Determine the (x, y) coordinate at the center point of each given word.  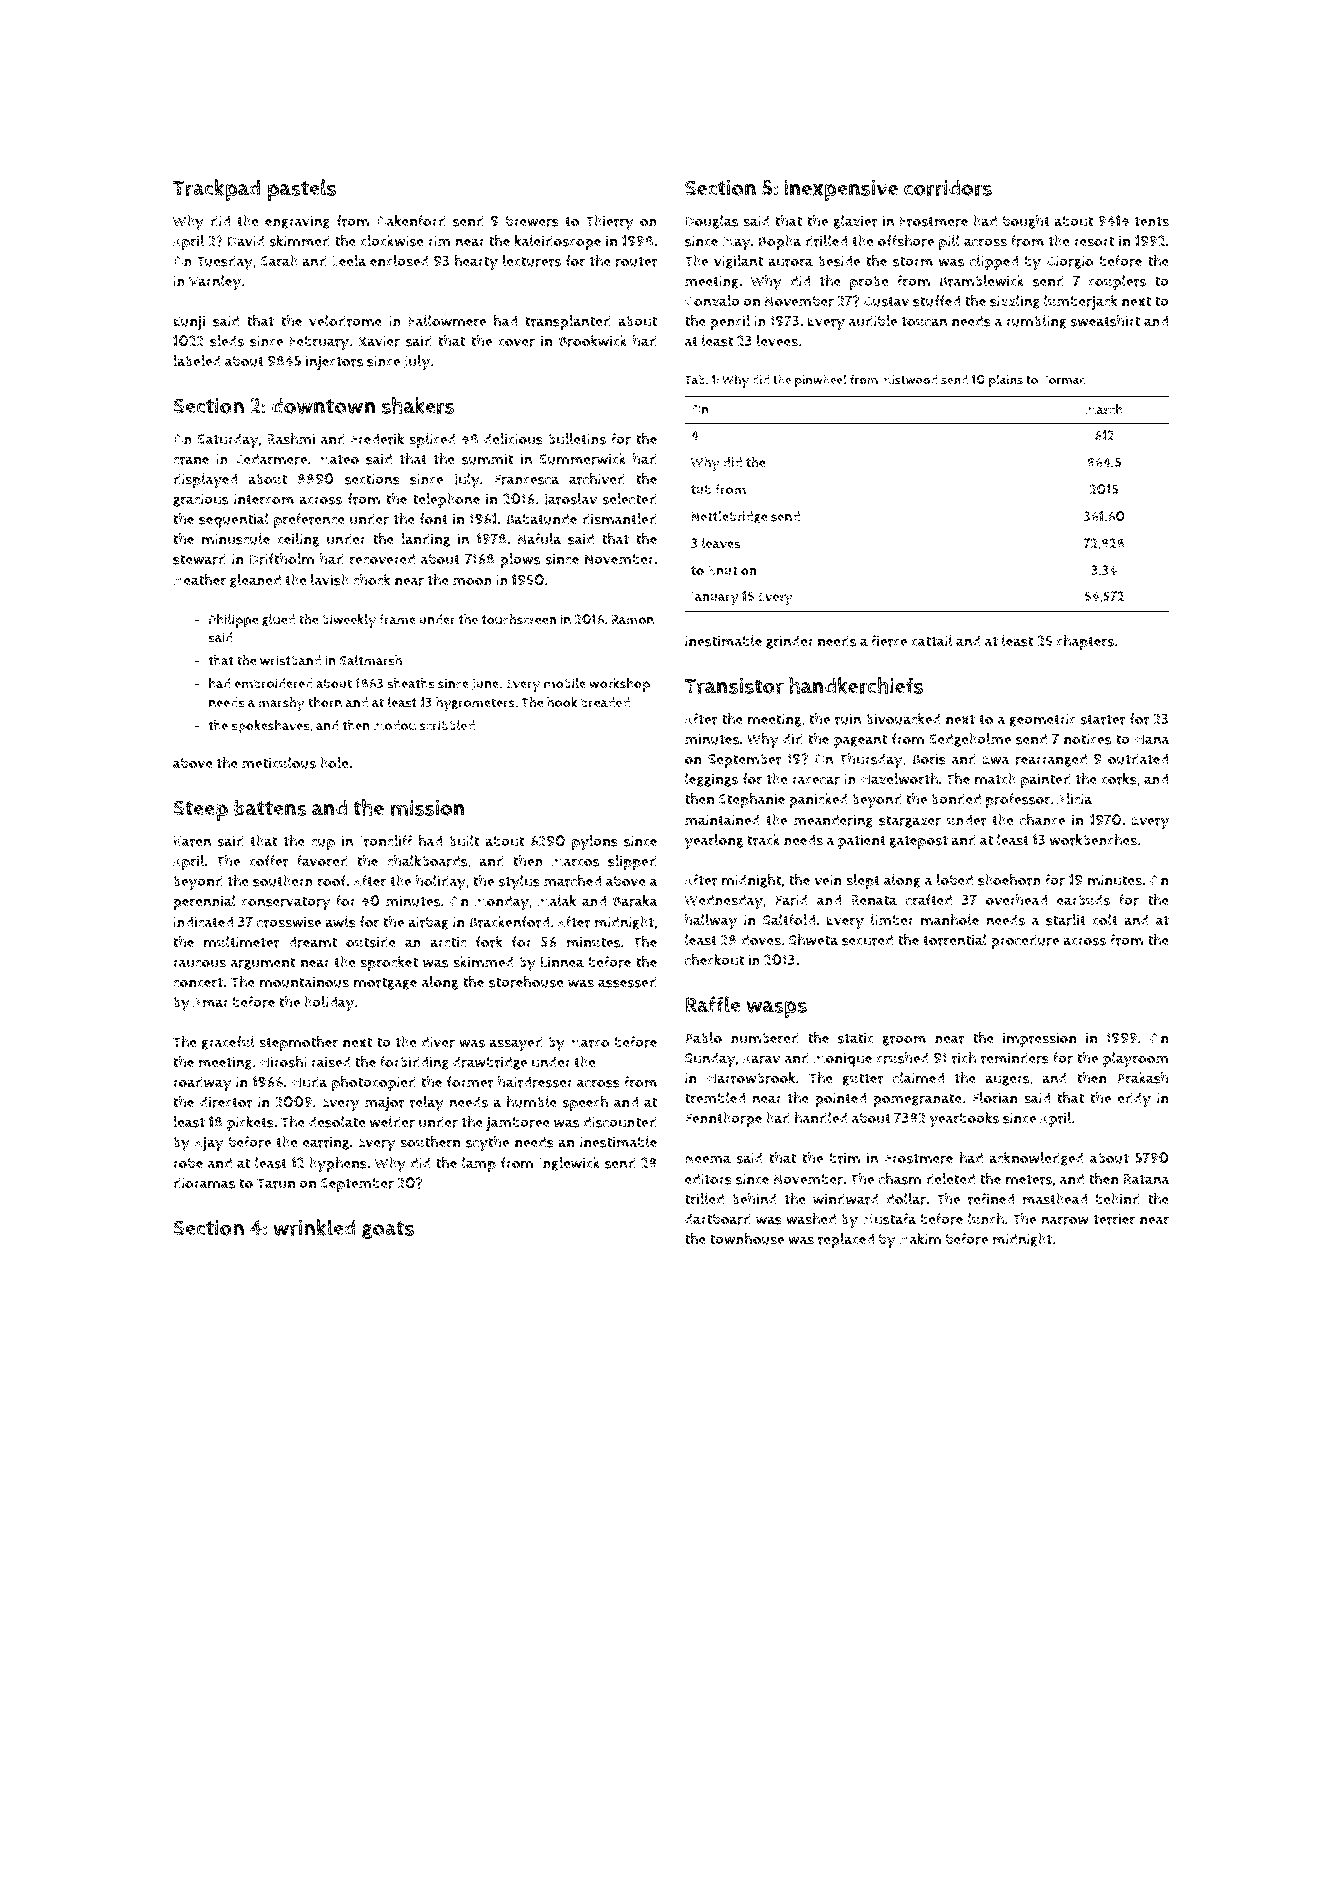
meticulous (279, 763)
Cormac (1063, 380)
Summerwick (582, 459)
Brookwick (593, 341)
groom (904, 1040)
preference (309, 520)
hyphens (338, 1165)
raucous (199, 963)
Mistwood (909, 380)
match (995, 779)
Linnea (562, 962)
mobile (565, 683)
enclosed (399, 261)
